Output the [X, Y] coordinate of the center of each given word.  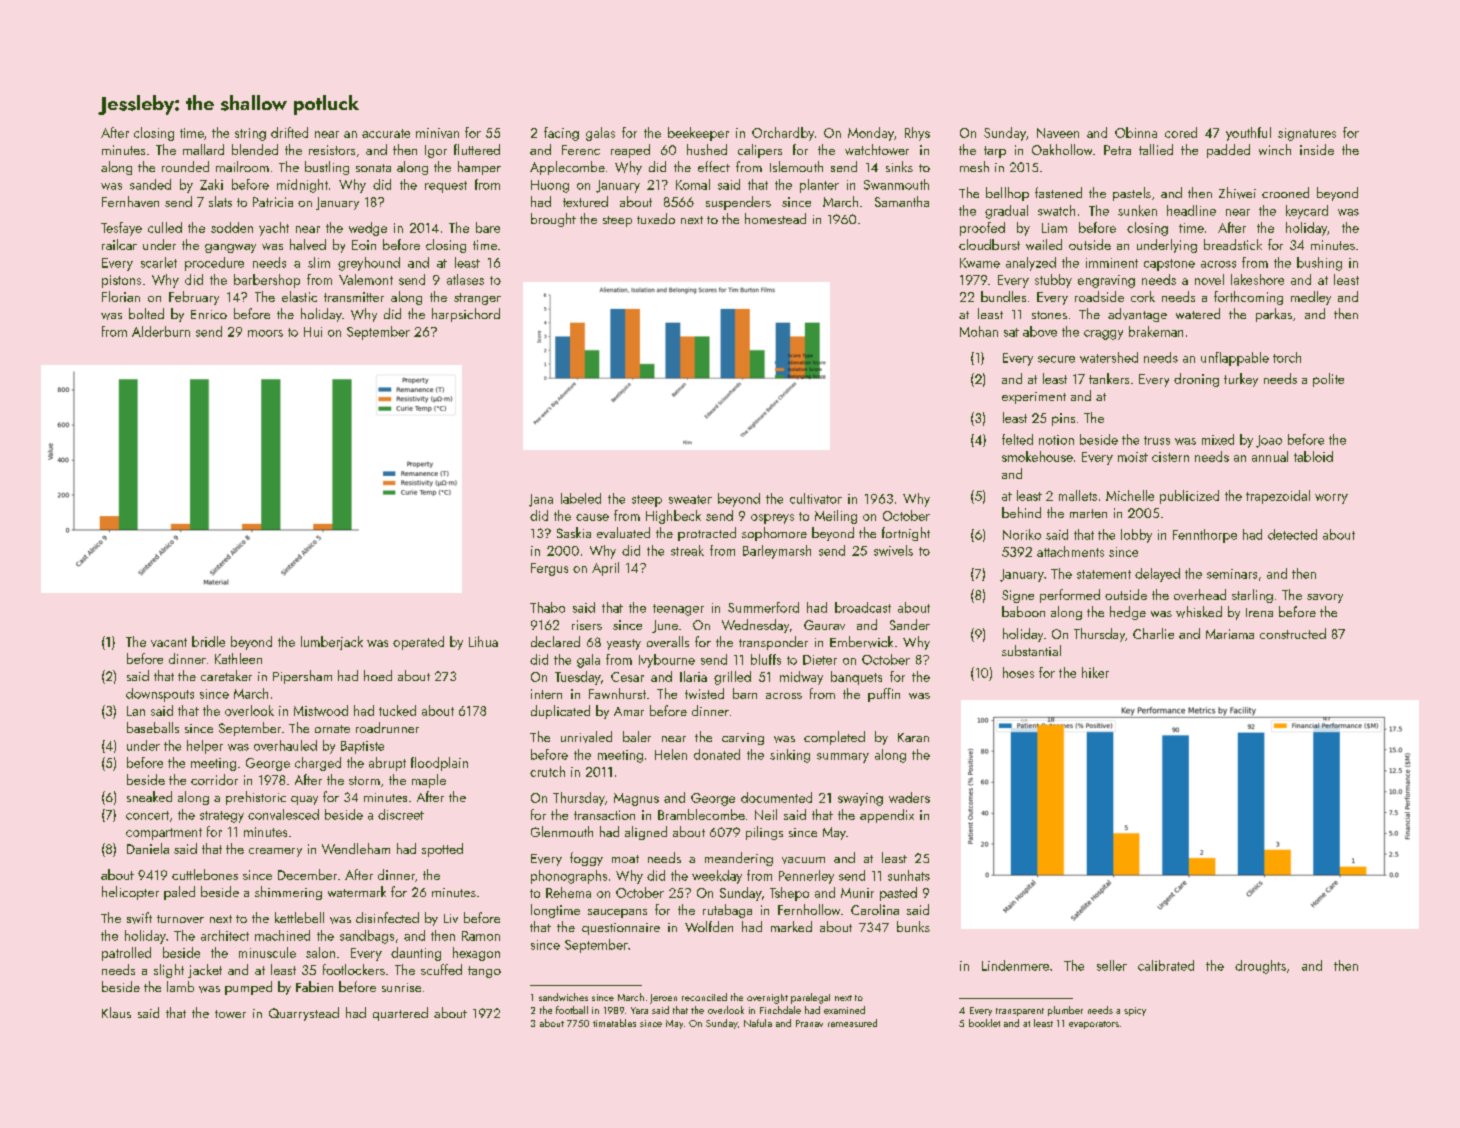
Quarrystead [304, 1014]
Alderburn [161, 331]
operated [418, 643]
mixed [1218, 439]
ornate [332, 729]
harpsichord [466, 315]
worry [1331, 499]
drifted [289, 132]
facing [561, 134]
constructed [1293, 633]
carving [743, 739]
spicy [1135, 1011]
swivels [893, 550]
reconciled [704, 997]
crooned [1285, 192]
